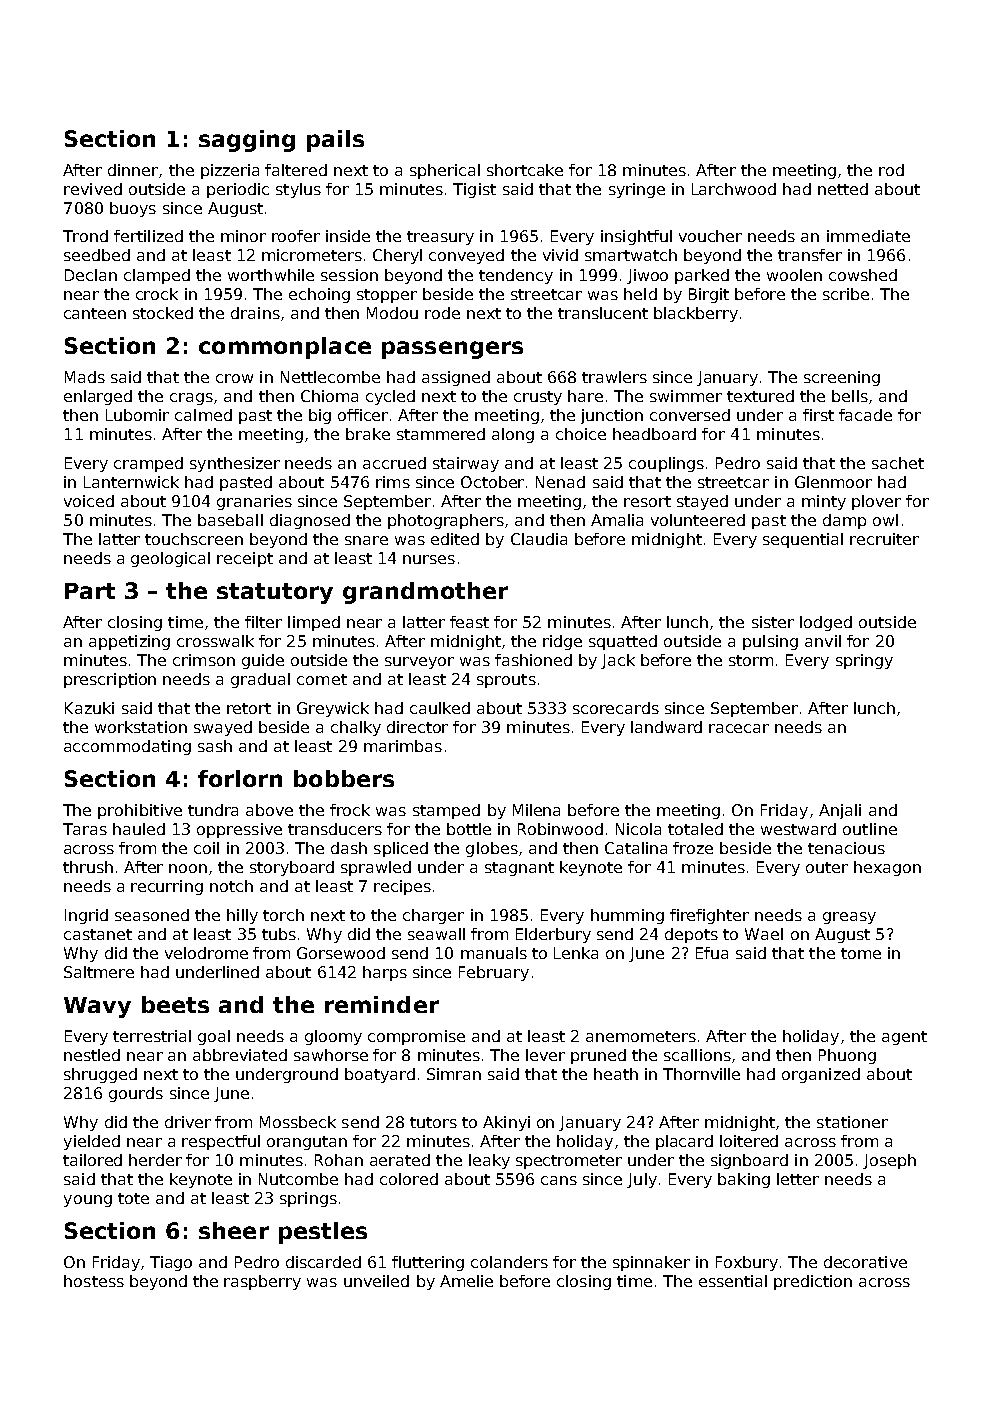 This screenshot has width=992, height=1409. What do you see at coordinates (637, 190) in the screenshot?
I see `syringe` at bounding box center [637, 190].
